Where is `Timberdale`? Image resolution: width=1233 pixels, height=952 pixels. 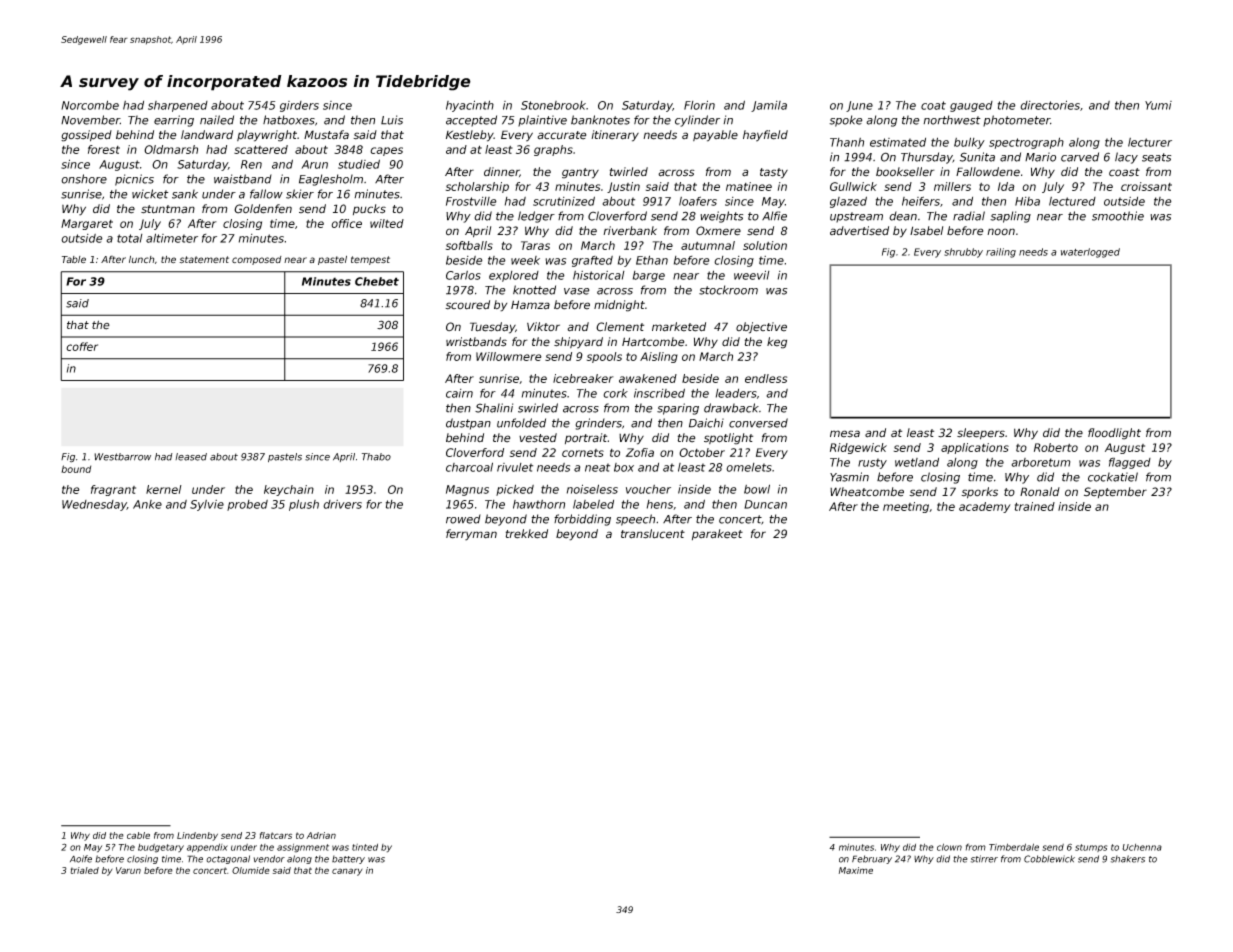 Timberdale is located at coordinates (1014, 847).
